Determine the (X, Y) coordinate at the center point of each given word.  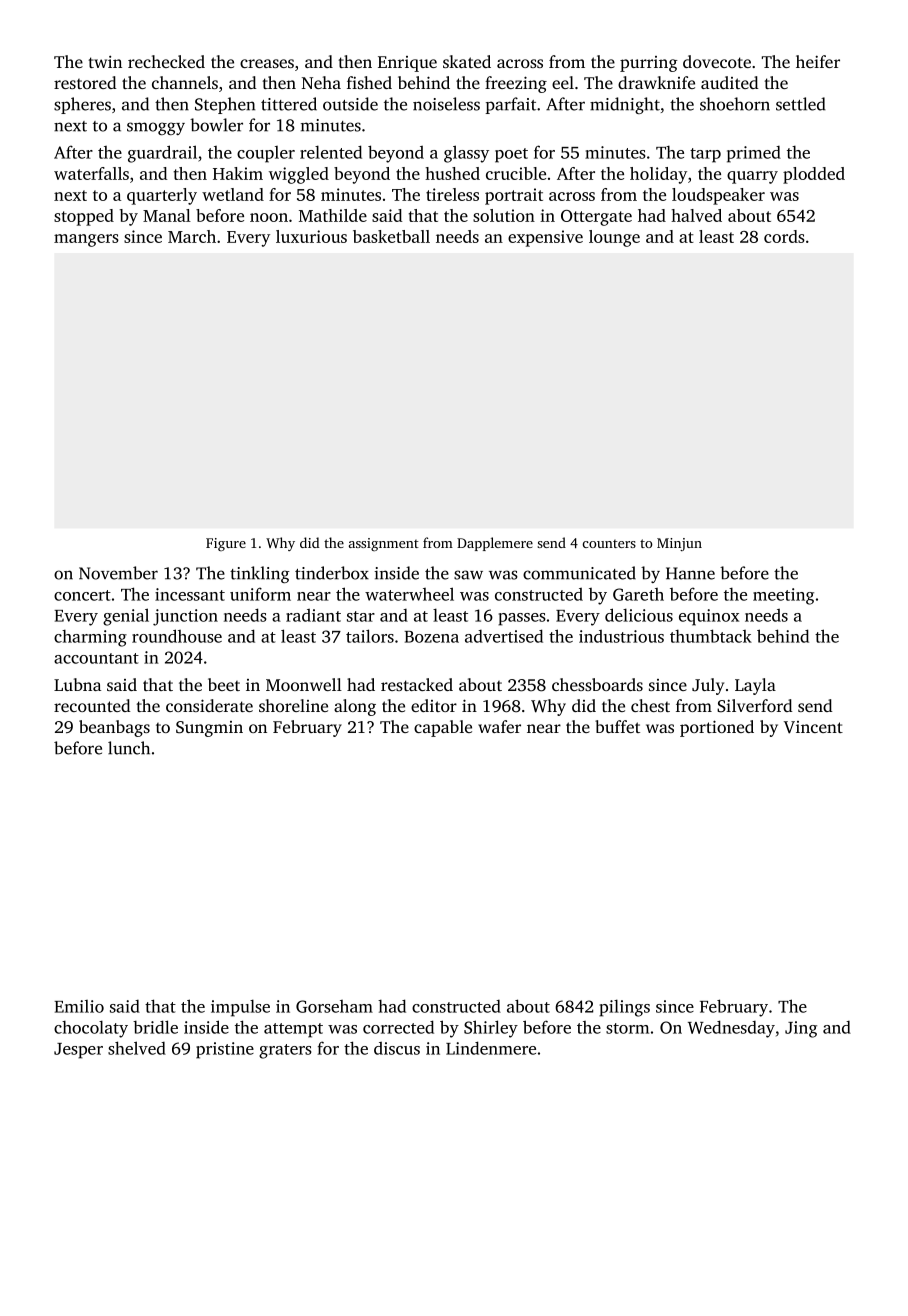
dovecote (717, 61)
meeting (783, 596)
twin (105, 62)
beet (224, 684)
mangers (86, 240)
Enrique (407, 64)
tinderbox (332, 573)
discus (397, 1048)
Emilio (79, 1006)
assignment (384, 544)
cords (784, 236)
